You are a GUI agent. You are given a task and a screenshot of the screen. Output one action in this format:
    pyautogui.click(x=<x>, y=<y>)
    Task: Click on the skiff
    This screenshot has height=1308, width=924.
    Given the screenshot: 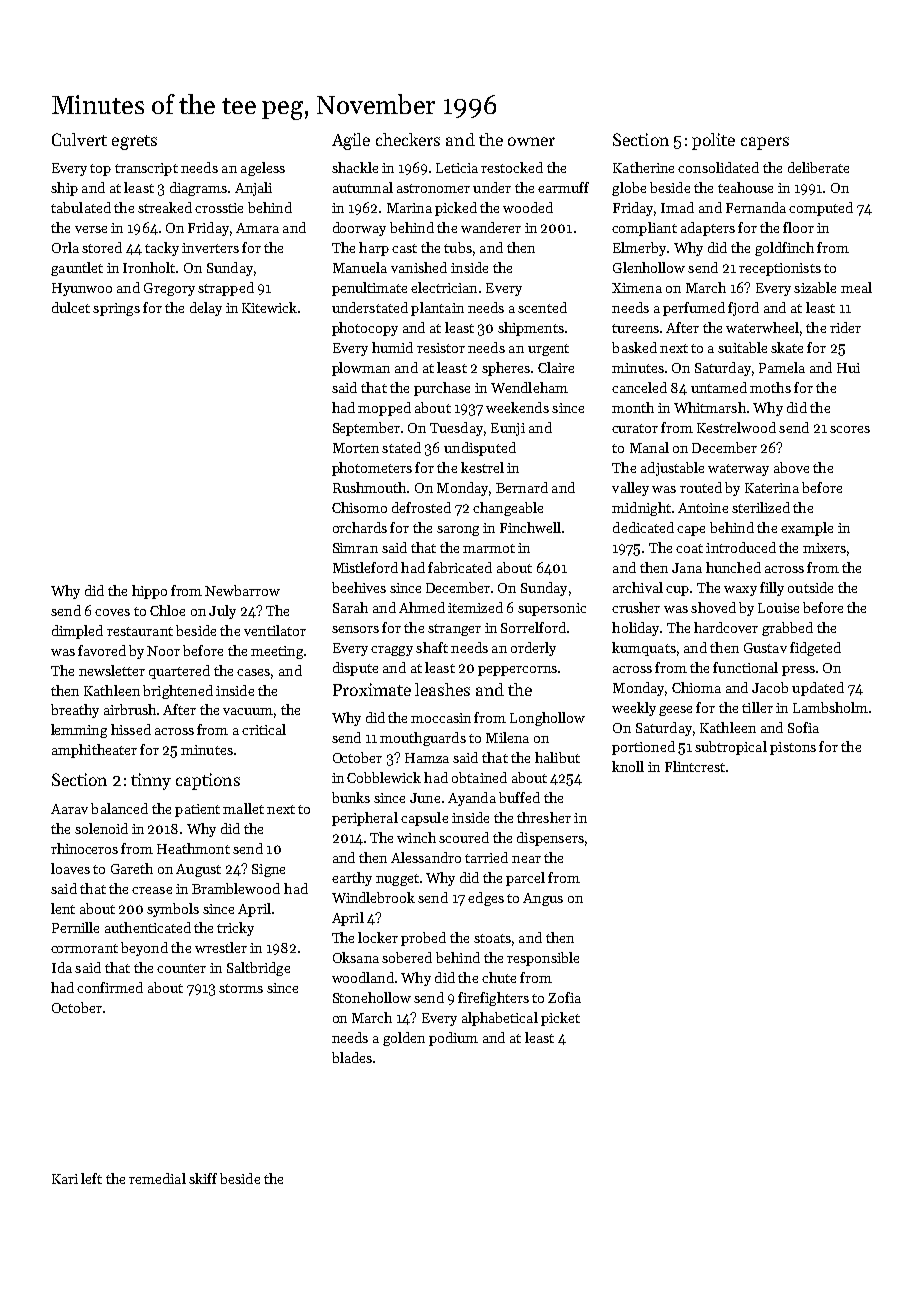 What is the action you would take?
    pyautogui.click(x=203, y=1178)
